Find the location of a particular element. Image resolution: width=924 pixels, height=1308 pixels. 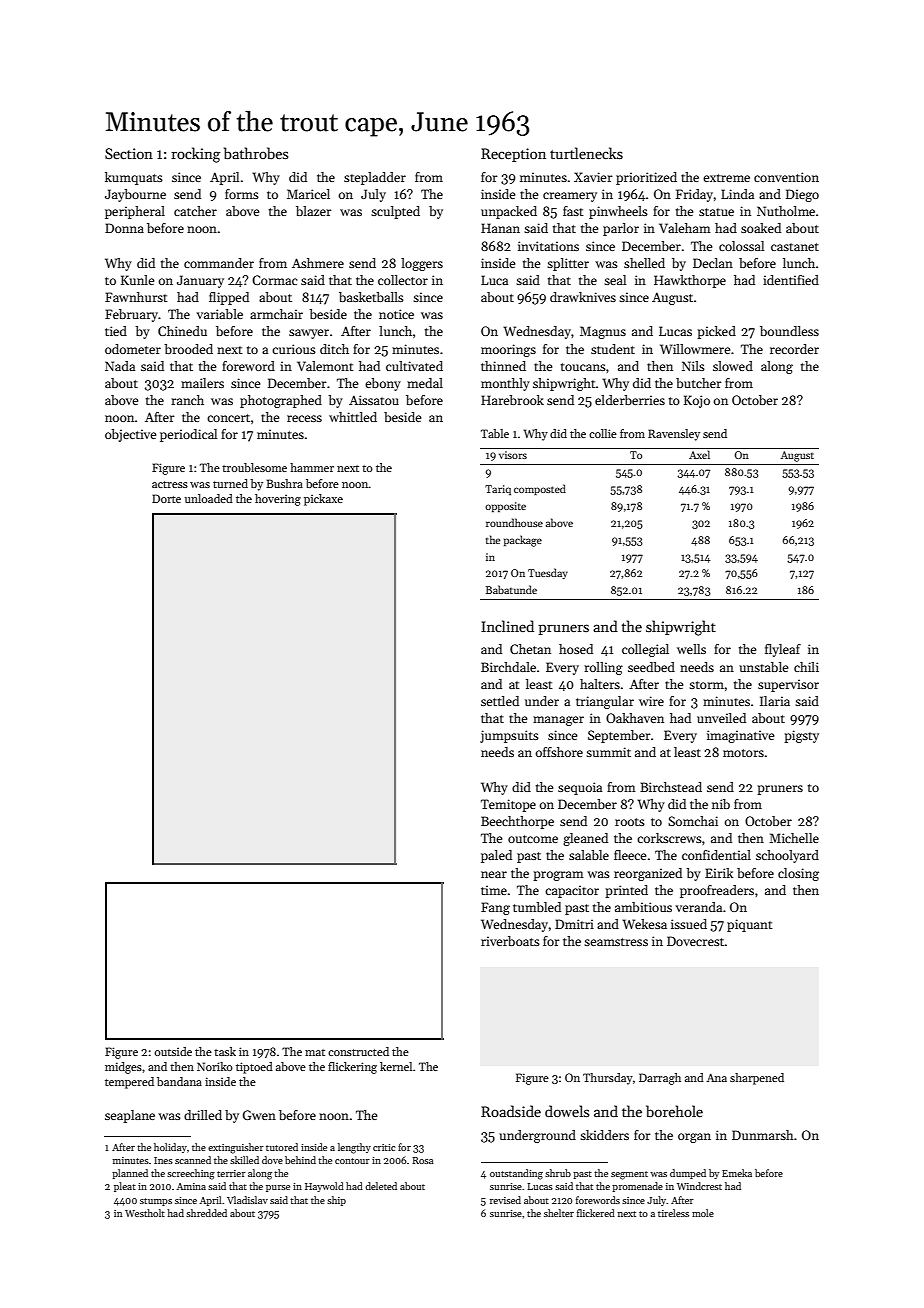

Kunle is located at coordinates (137, 280).
